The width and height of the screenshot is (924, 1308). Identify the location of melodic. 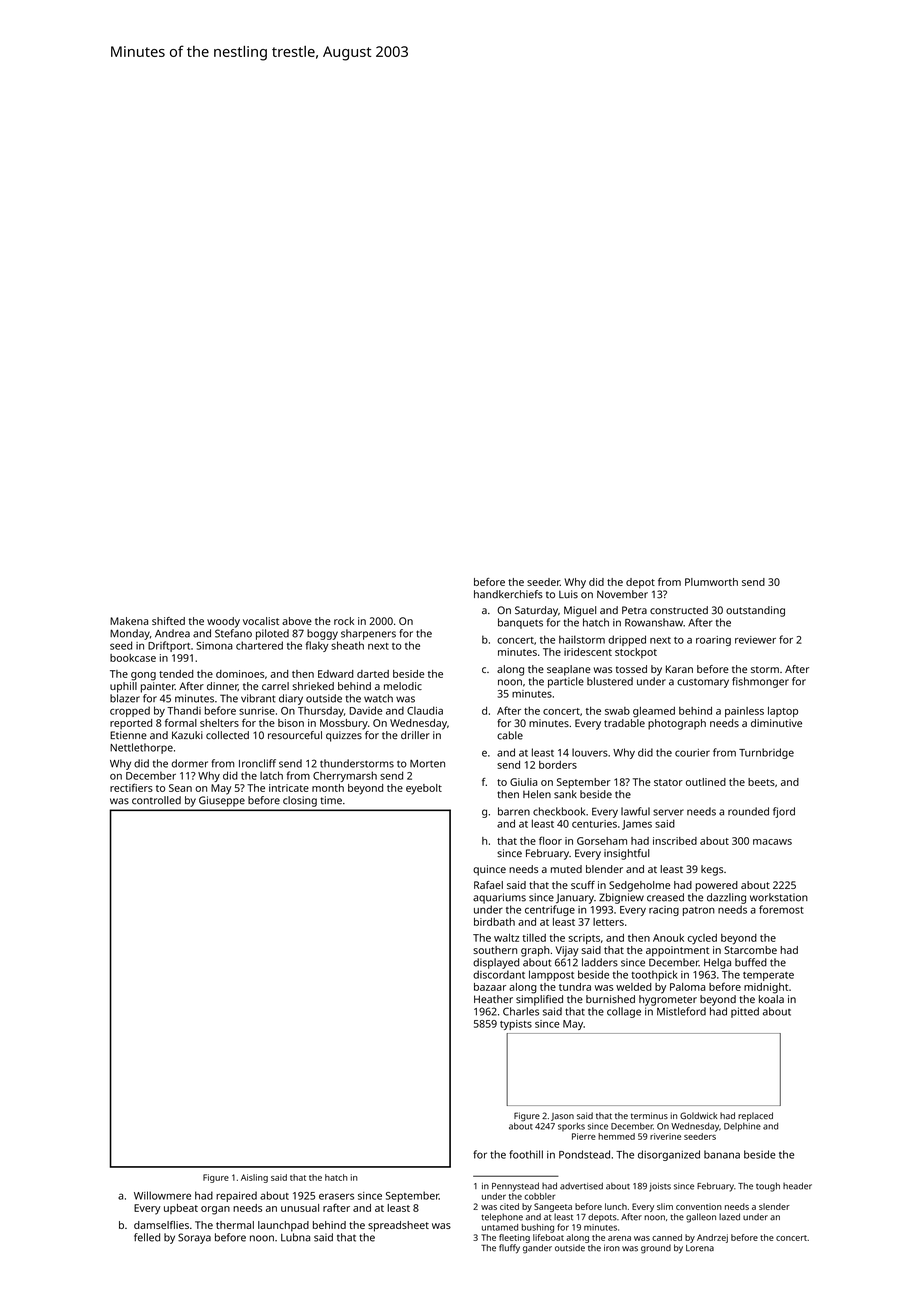
(403, 686).
